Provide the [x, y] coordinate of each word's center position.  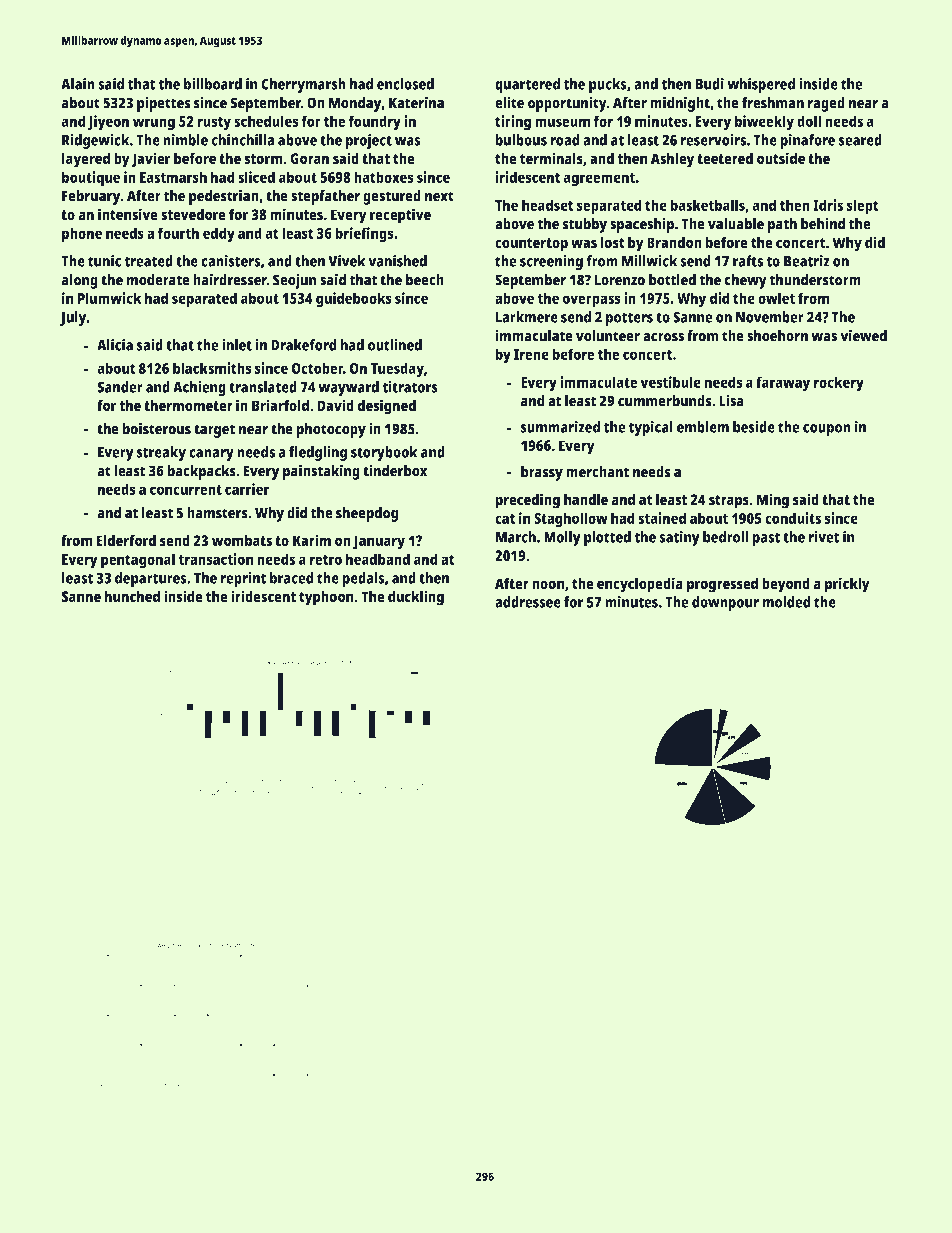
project [369, 141]
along [79, 281]
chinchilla [242, 140]
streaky [161, 453]
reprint [243, 579]
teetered [725, 158]
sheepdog [367, 514]
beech [425, 280]
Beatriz [807, 261]
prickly [847, 585]
